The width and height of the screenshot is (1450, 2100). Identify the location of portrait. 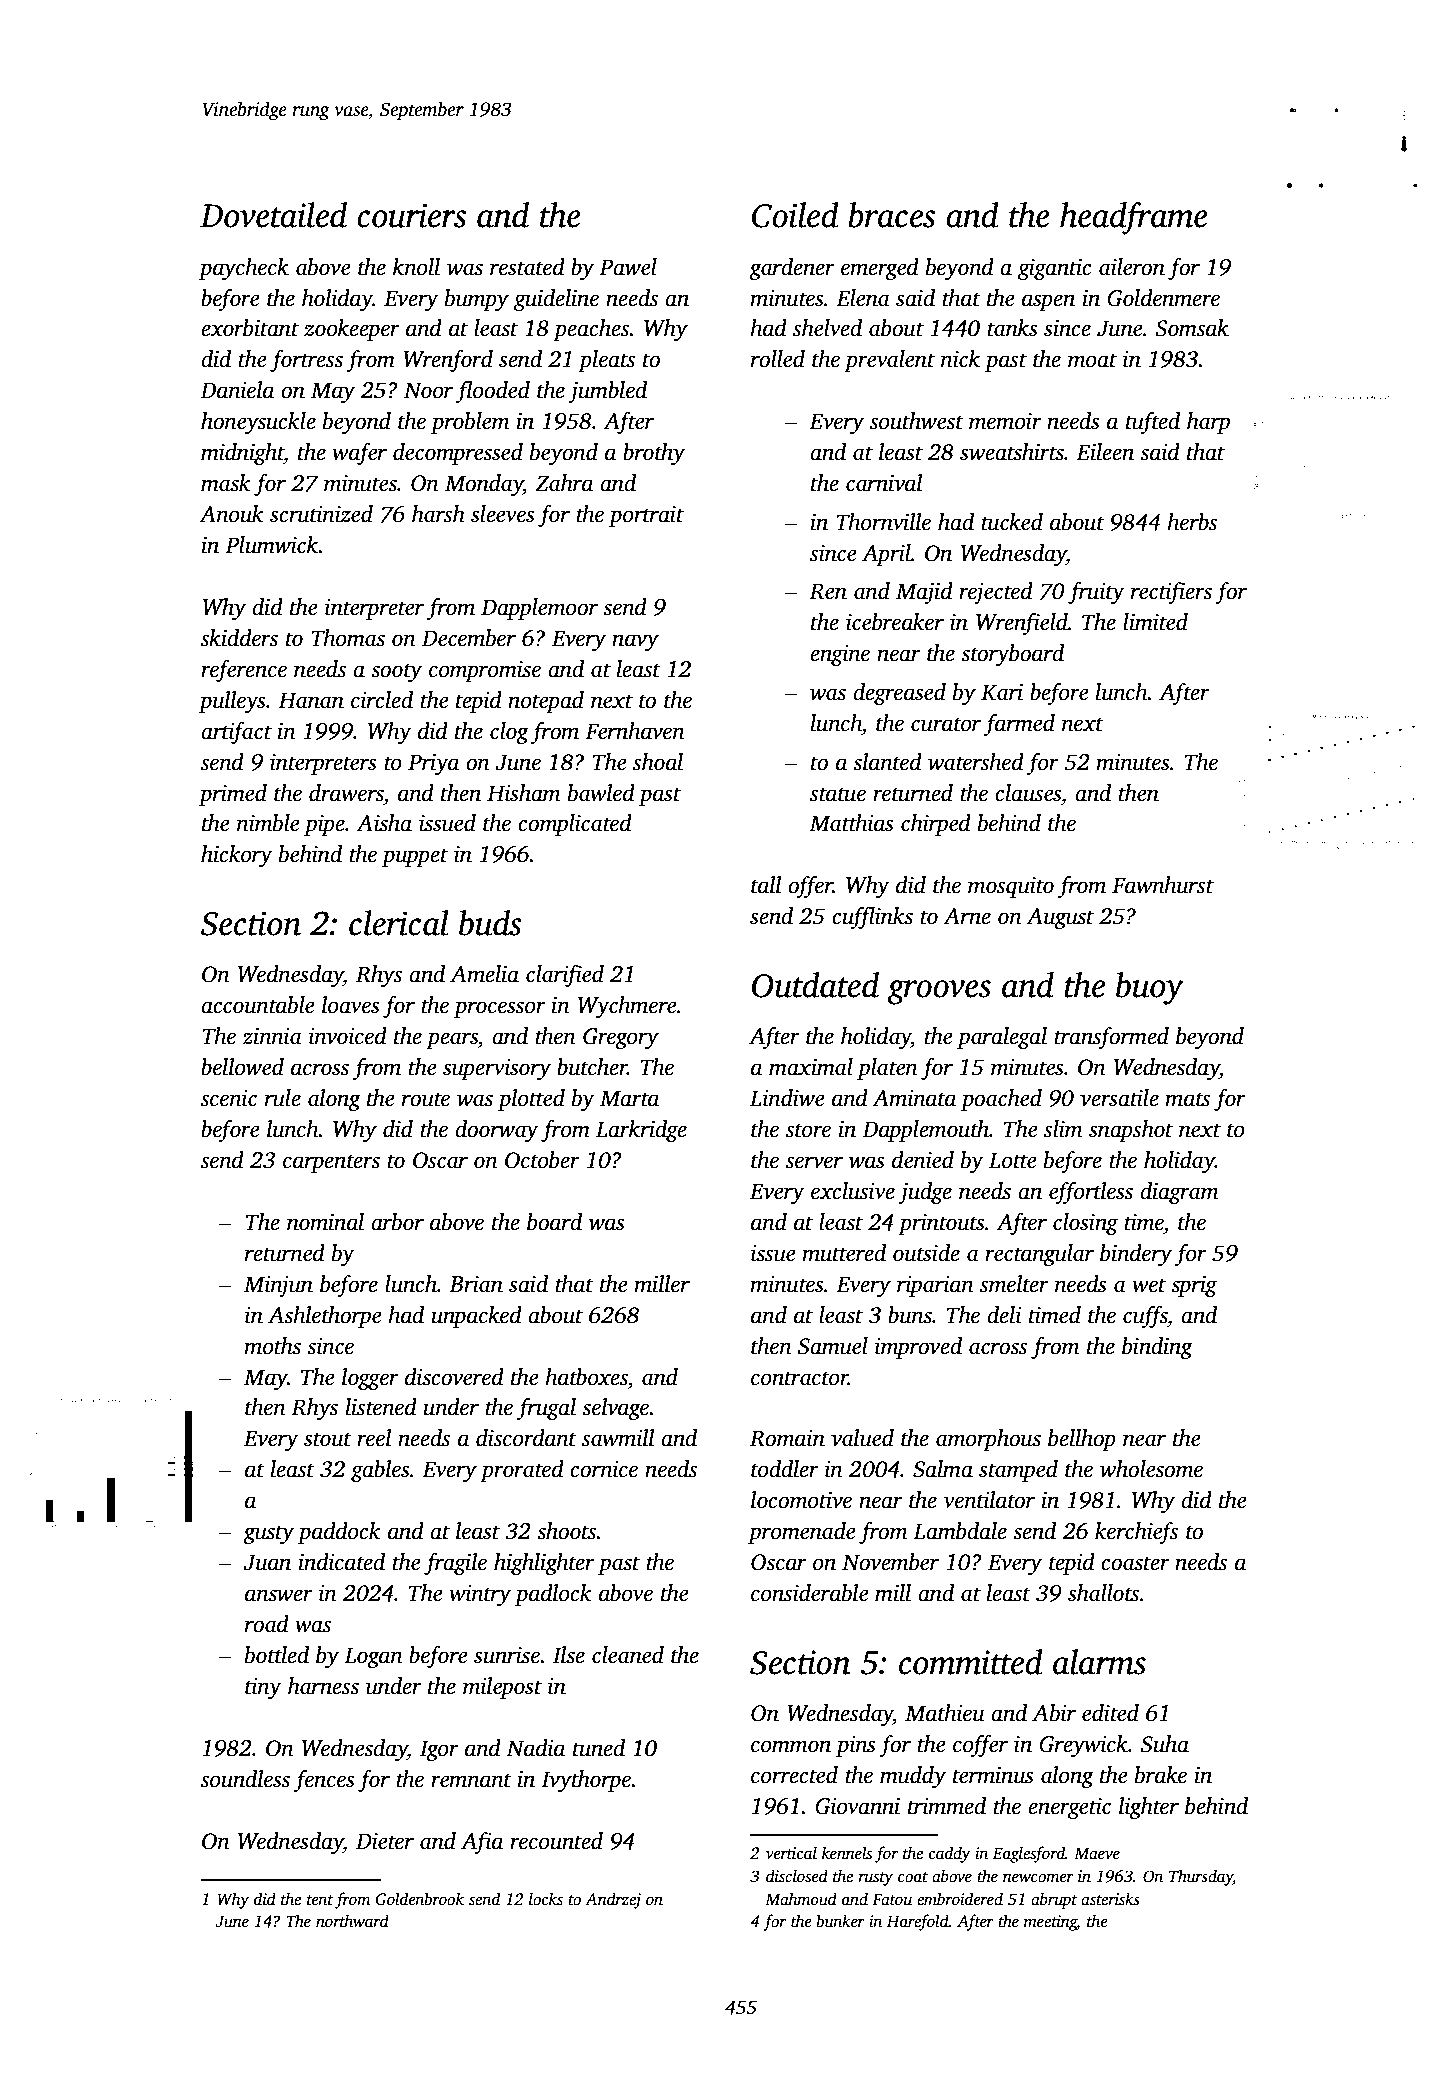
(646, 516).
